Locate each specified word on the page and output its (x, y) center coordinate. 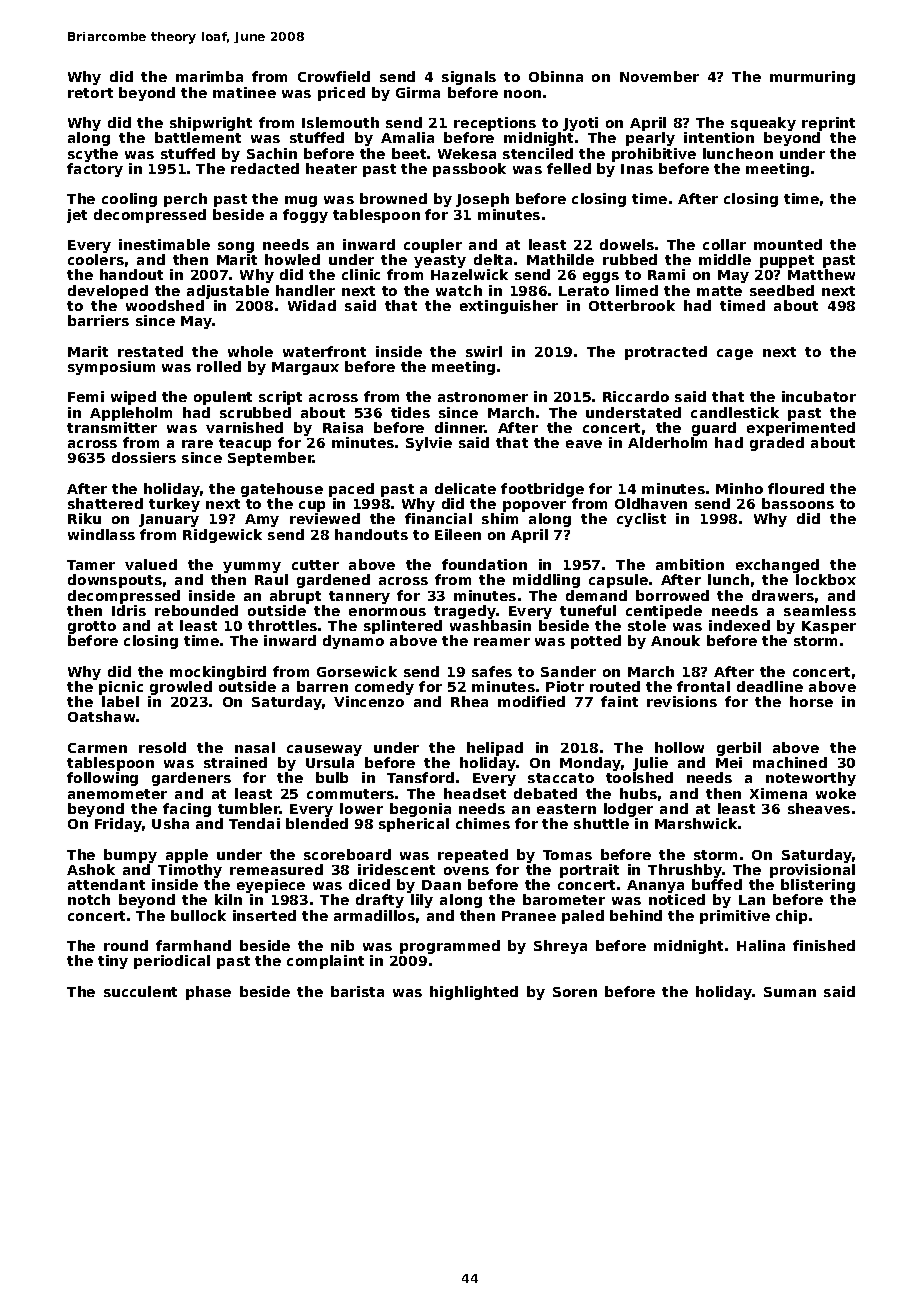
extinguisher (509, 307)
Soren (575, 992)
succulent (140, 991)
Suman (790, 992)
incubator (819, 396)
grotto (92, 627)
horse (811, 701)
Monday (590, 764)
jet (77, 216)
